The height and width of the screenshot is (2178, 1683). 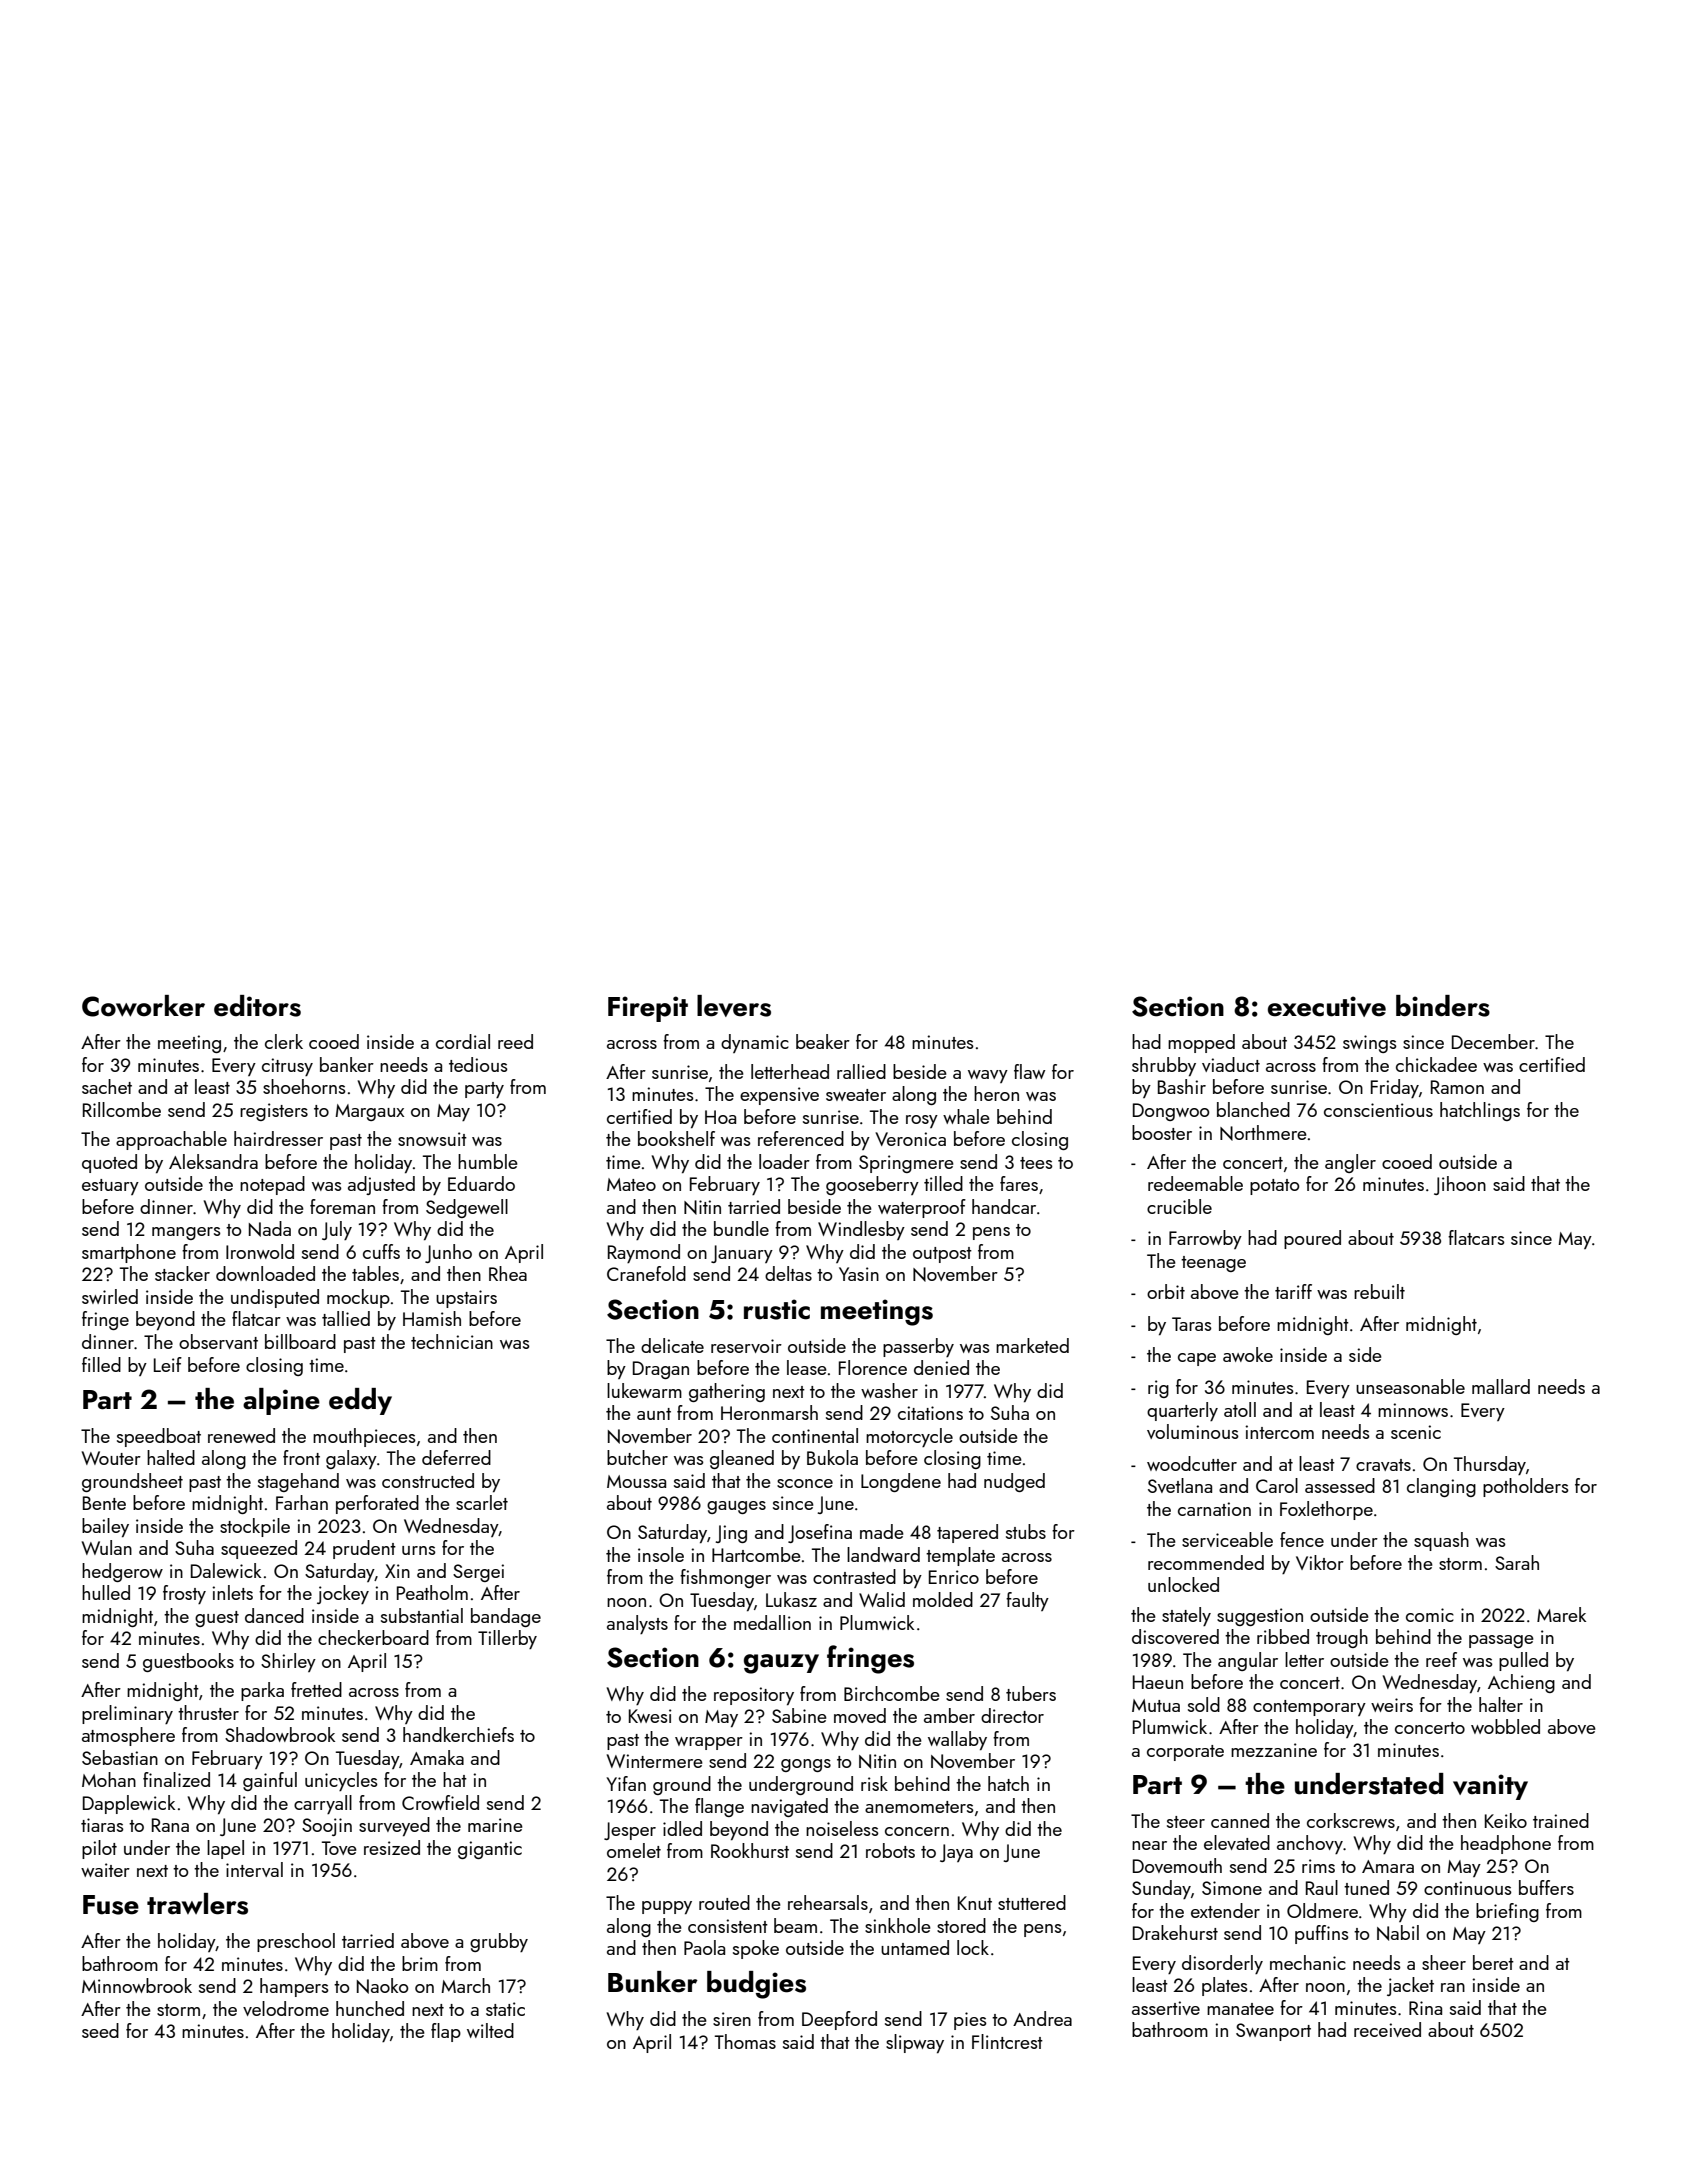 What do you see at coordinates (636, 1481) in the screenshot?
I see `Moussa` at bounding box center [636, 1481].
